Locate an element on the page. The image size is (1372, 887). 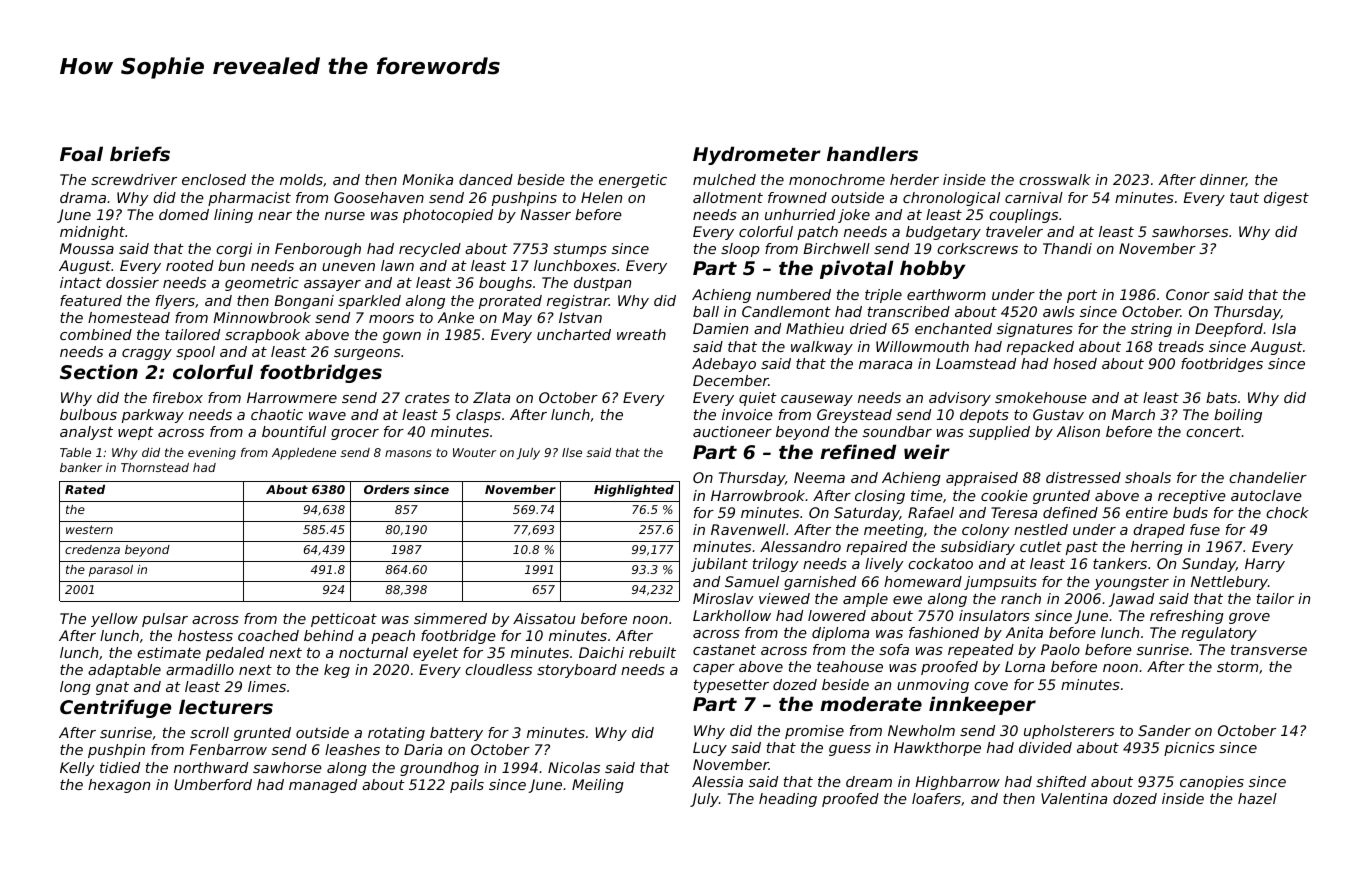
digest is located at coordinates (1286, 199).
